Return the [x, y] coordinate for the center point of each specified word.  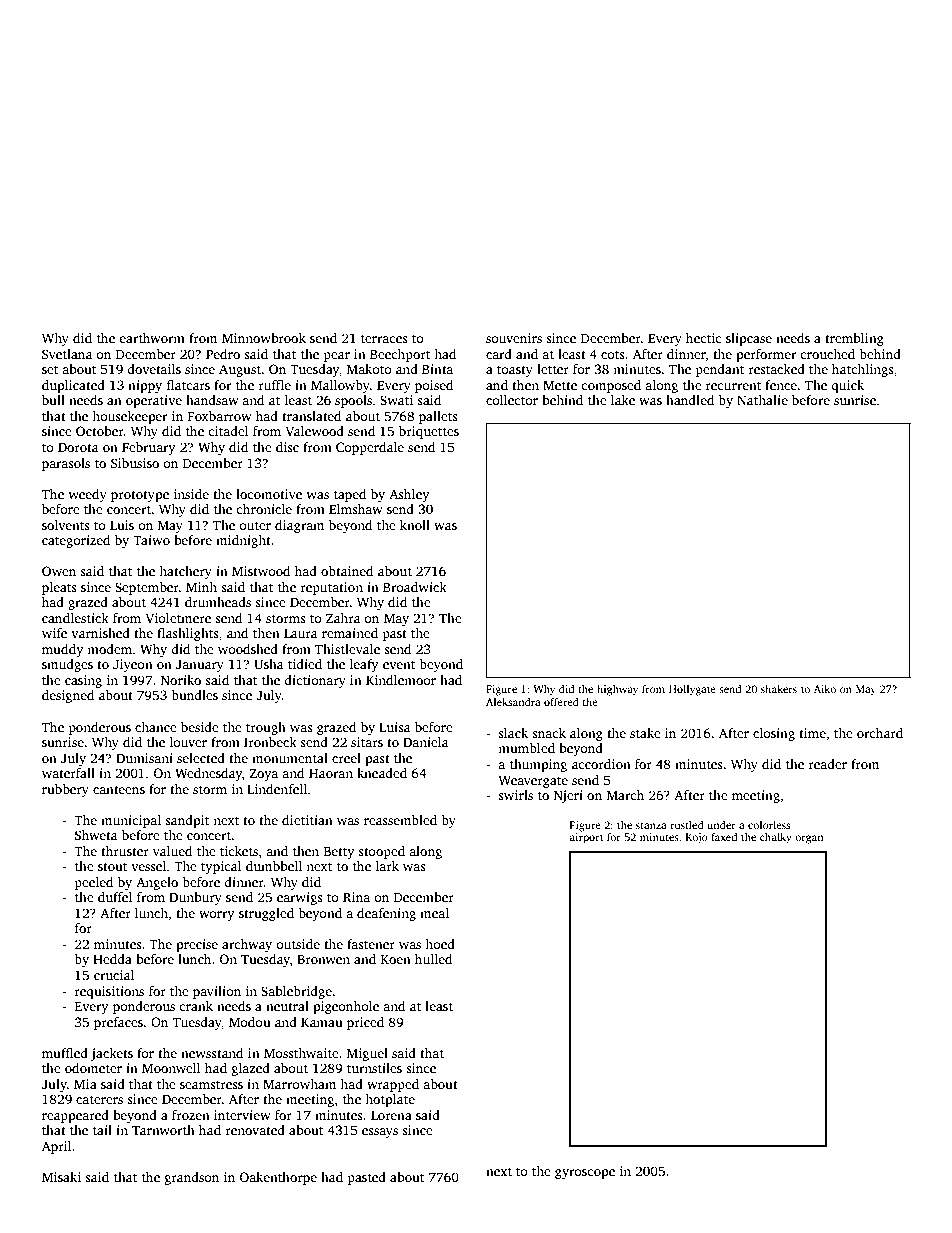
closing [774, 734]
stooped [381, 852]
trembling [854, 339]
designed [68, 696]
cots [613, 355]
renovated [255, 1130]
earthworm [152, 338]
